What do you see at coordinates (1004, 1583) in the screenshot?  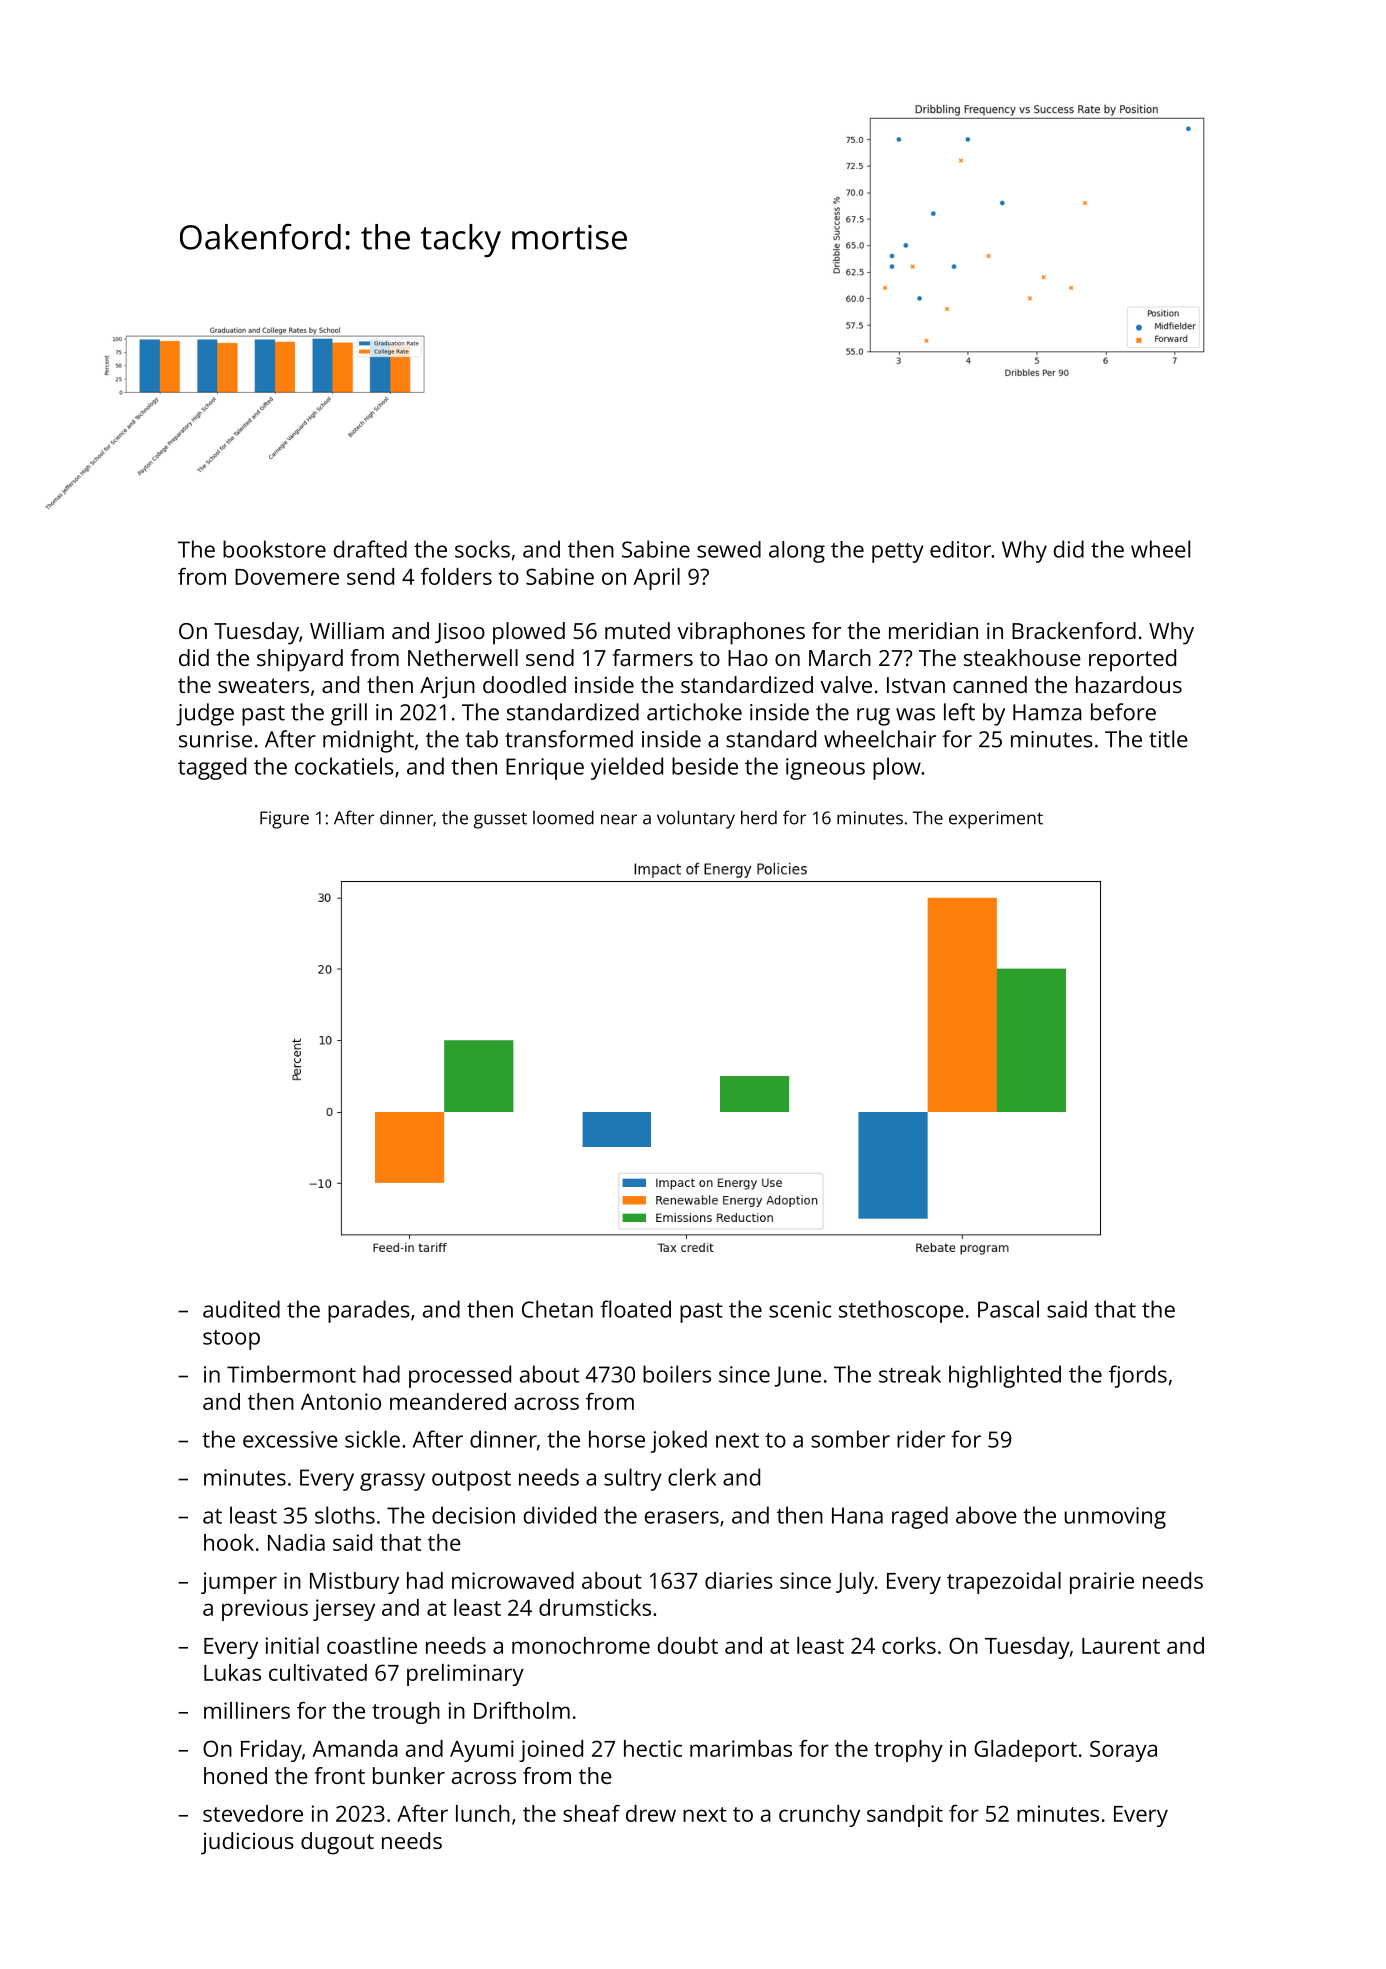 I see `trapezoidal` at bounding box center [1004, 1583].
